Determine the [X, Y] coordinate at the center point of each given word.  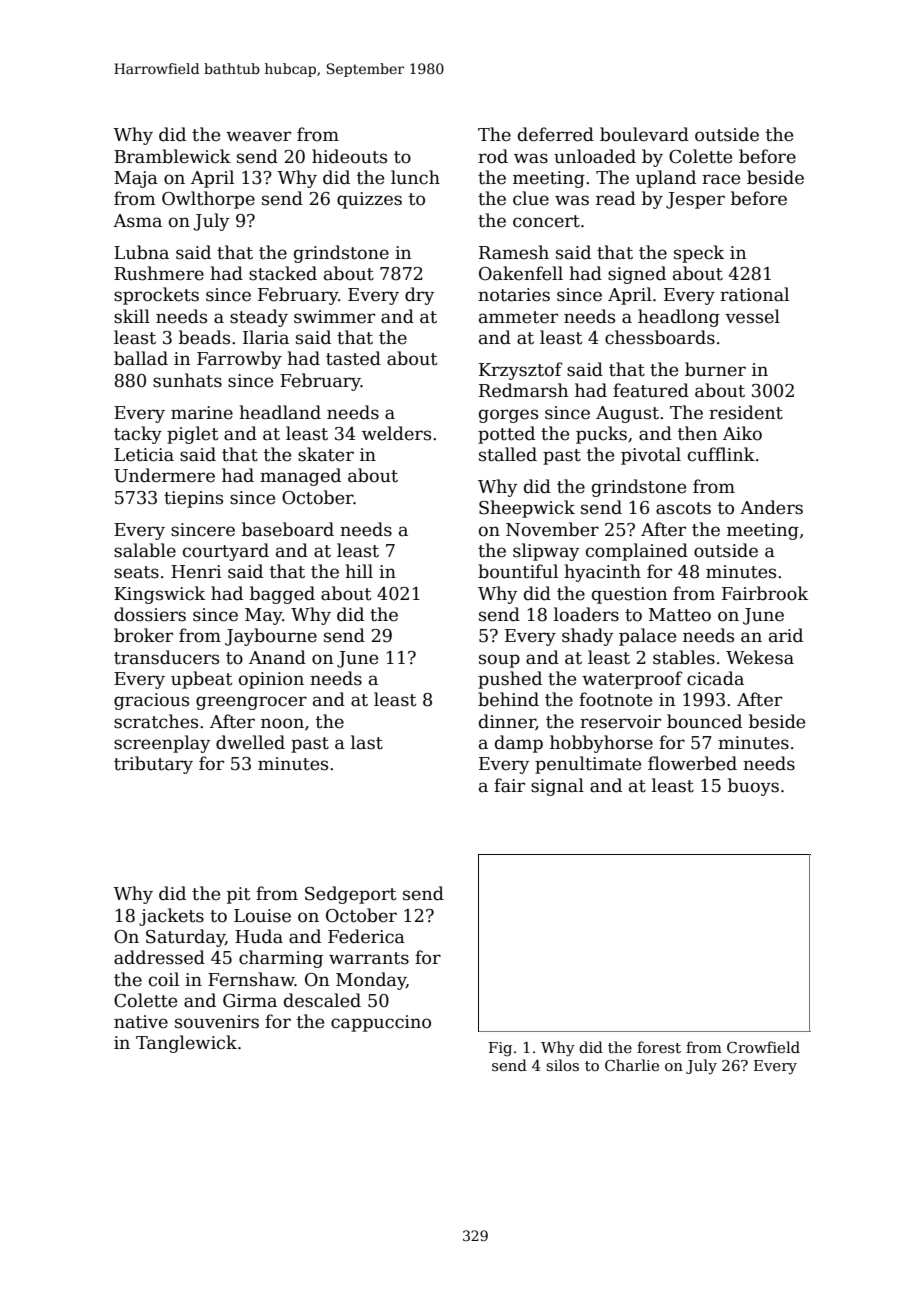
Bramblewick [172, 156]
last [367, 742]
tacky [138, 435]
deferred [556, 134]
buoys [753, 787]
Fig [500, 1049]
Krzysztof [521, 371]
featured [651, 390]
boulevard [644, 134]
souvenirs [217, 1022]
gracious [151, 701]
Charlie [632, 1065]
